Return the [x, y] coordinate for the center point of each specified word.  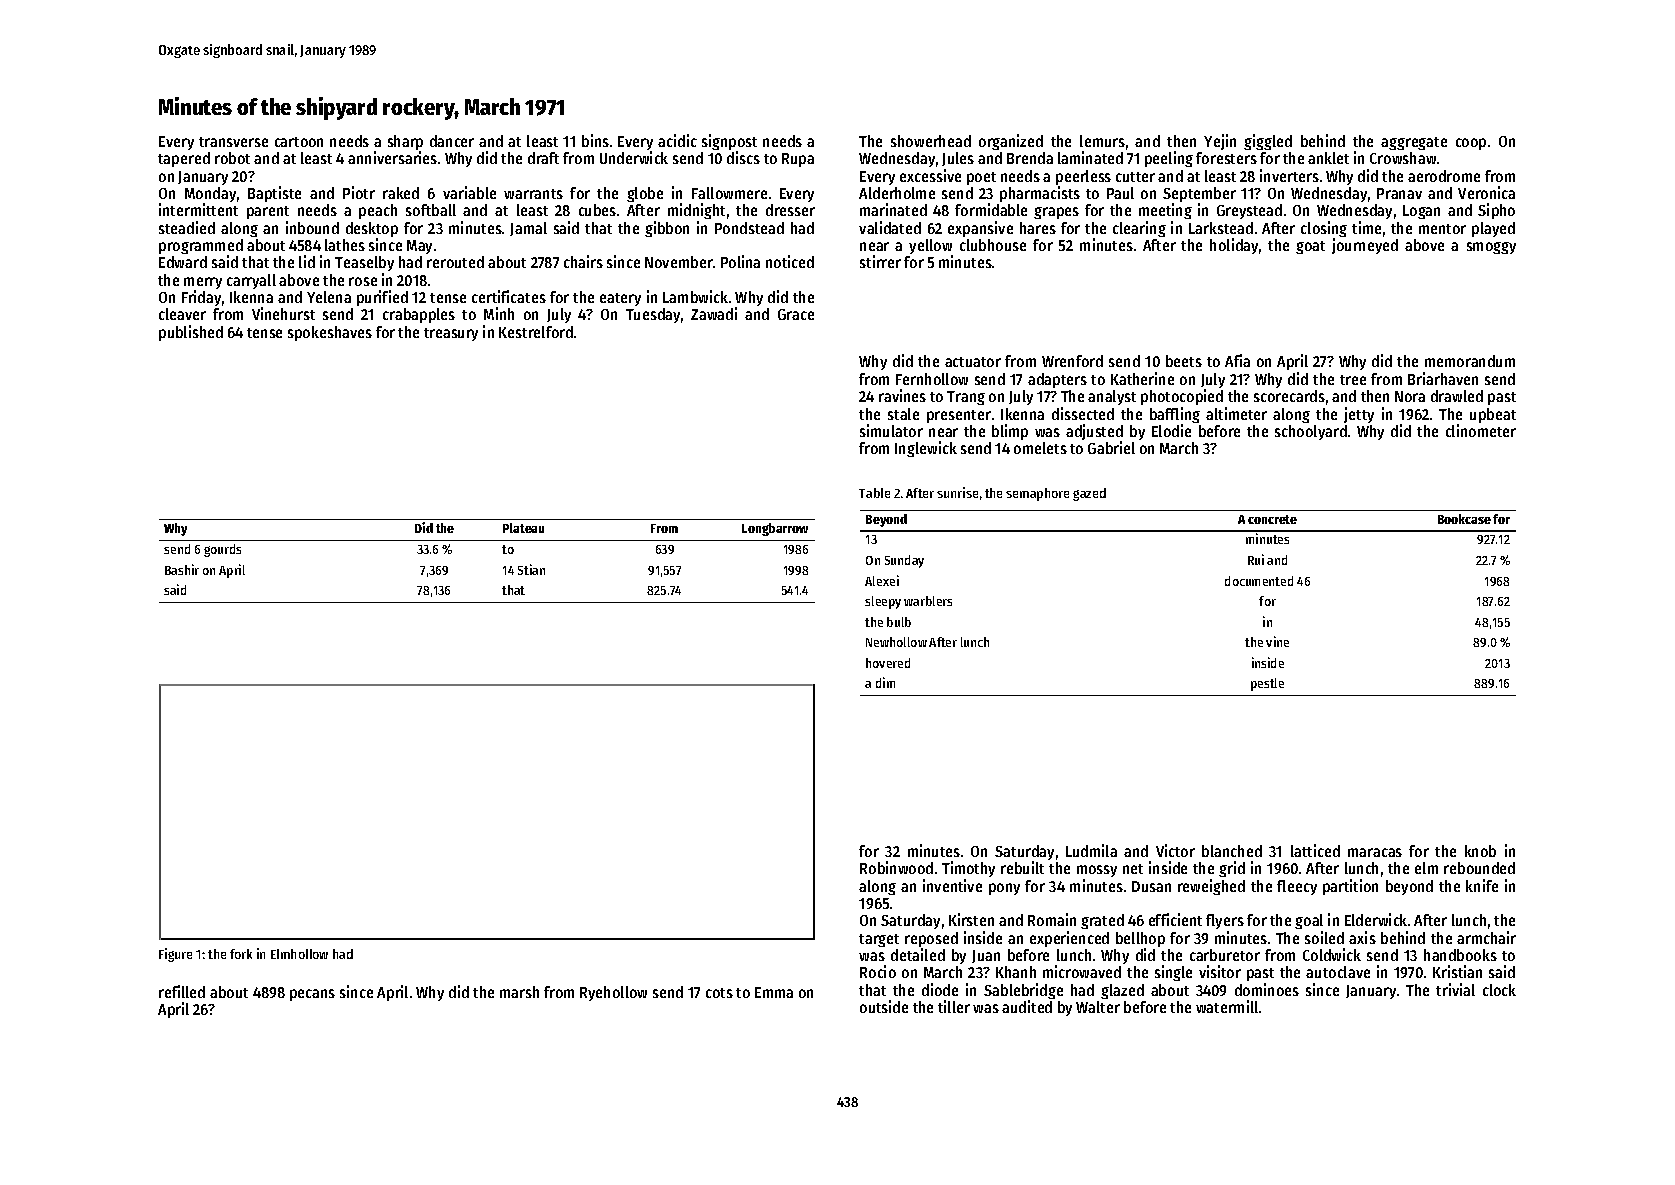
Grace [796, 314]
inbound [312, 227]
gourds [222, 550]
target [879, 940]
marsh [519, 992]
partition [1350, 887]
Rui [1256, 559]
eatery [620, 299]
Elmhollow [299, 954]
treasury [451, 334]
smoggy [1491, 248]
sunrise [957, 492]
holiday [1234, 246]
